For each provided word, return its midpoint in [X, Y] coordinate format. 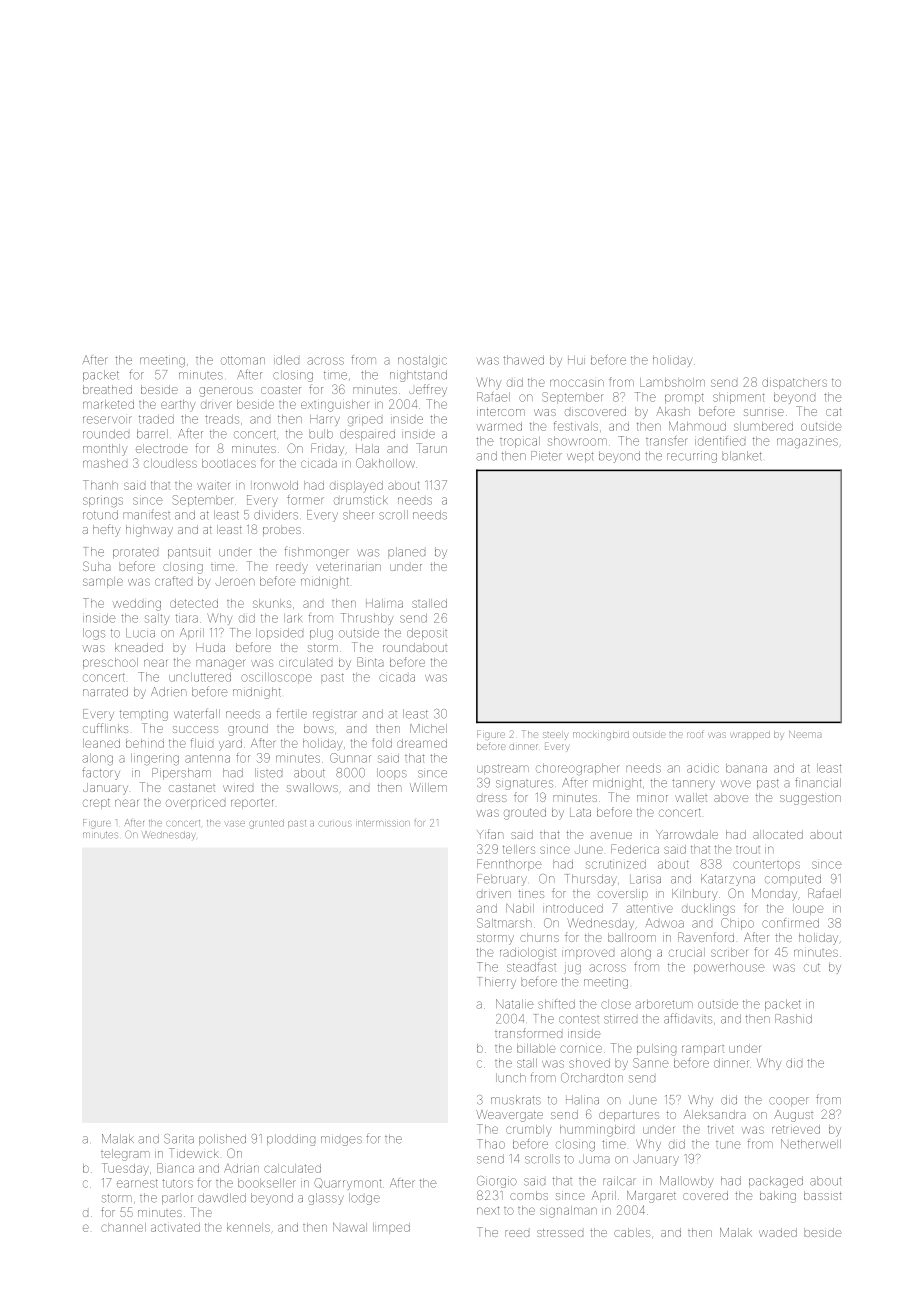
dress [492, 798]
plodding [291, 1140]
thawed [523, 360]
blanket [742, 456]
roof [695, 734]
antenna [207, 758]
